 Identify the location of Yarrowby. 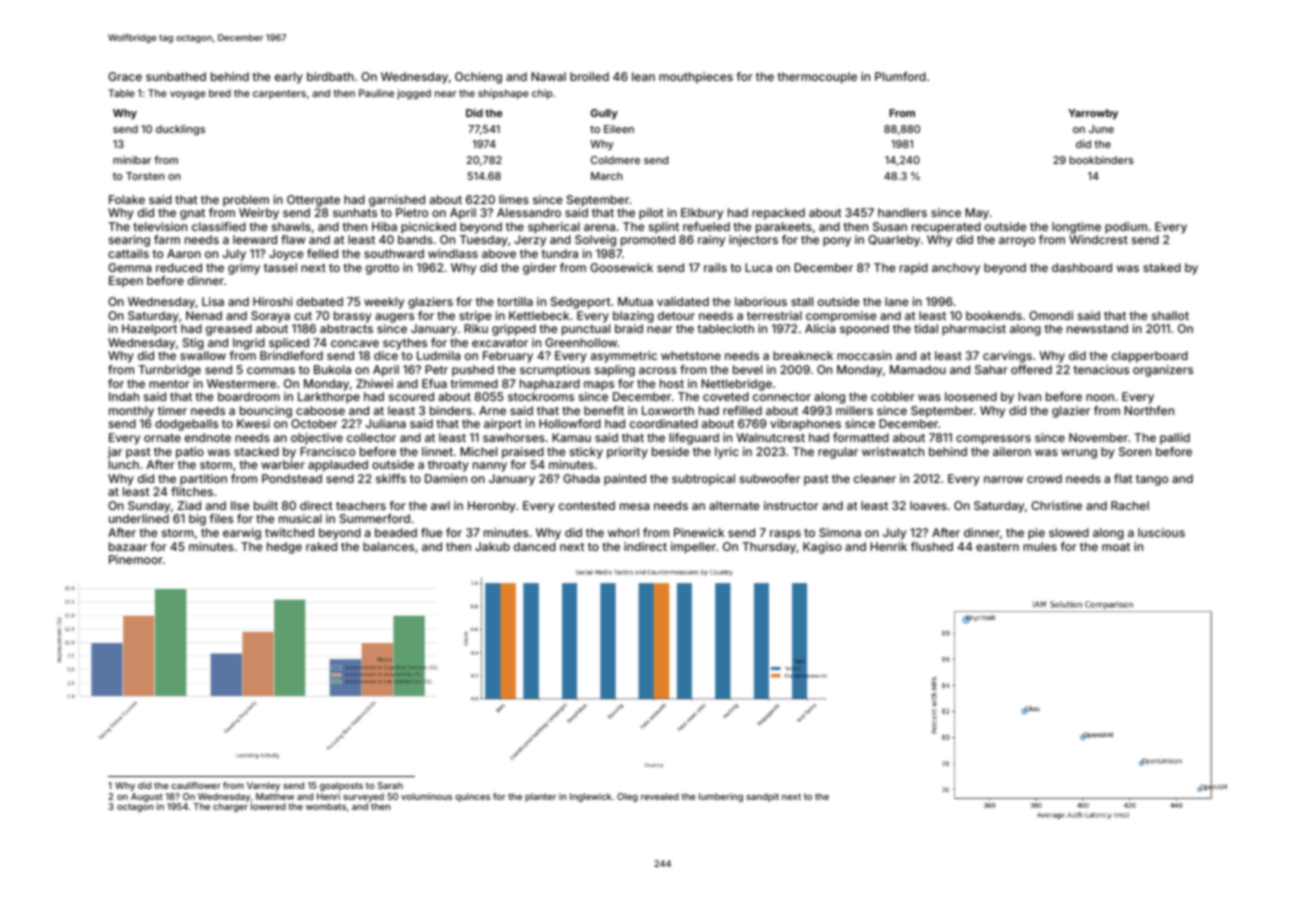
(1093, 114).
